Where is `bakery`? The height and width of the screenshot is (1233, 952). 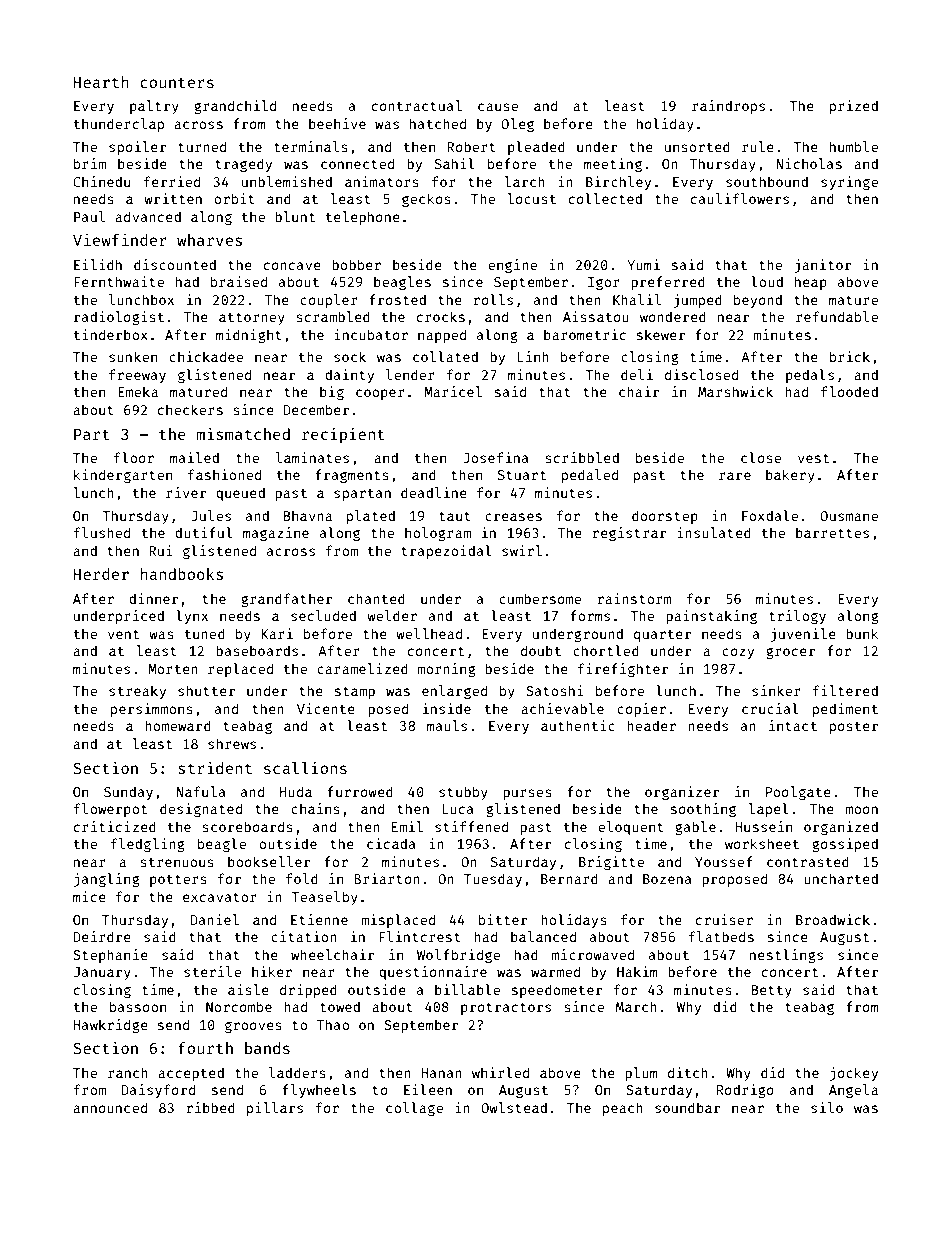
bakery is located at coordinates (790, 476).
